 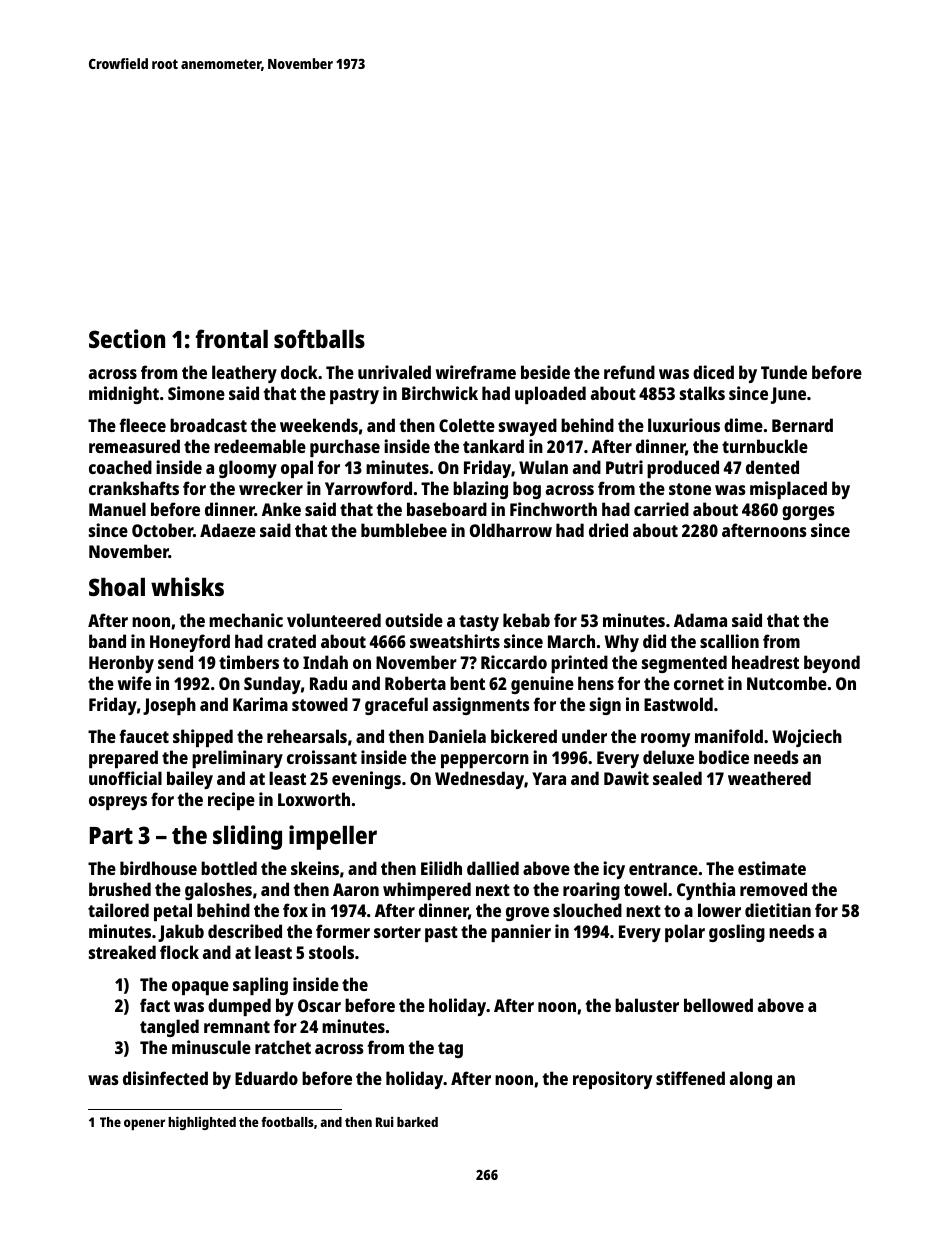 What do you see at coordinates (724, 757) in the image?
I see `bodice` at bounding box center [724, 757].
